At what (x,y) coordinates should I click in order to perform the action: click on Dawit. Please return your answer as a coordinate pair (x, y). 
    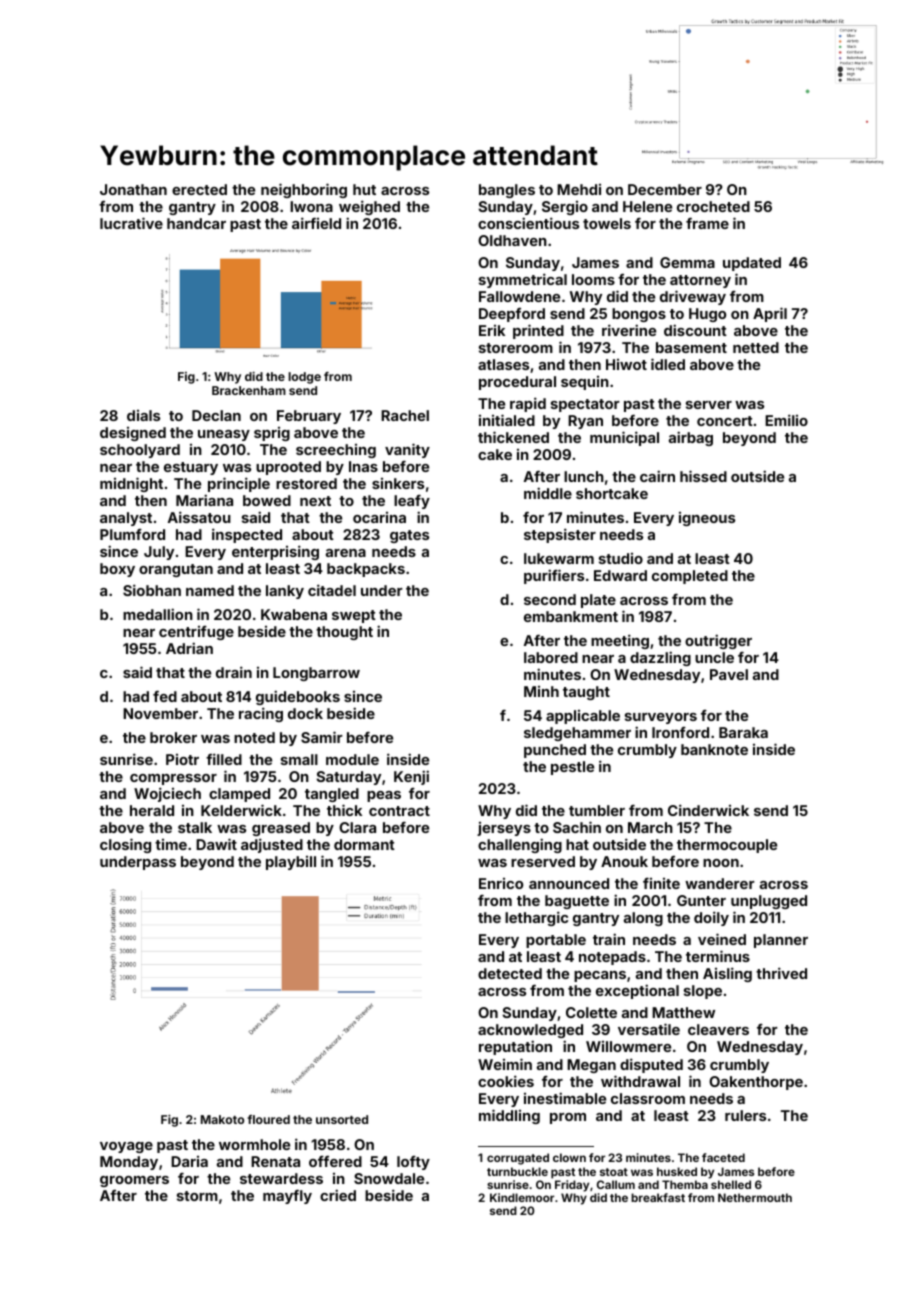
    Looking at the image, I should click on (216, 844).
